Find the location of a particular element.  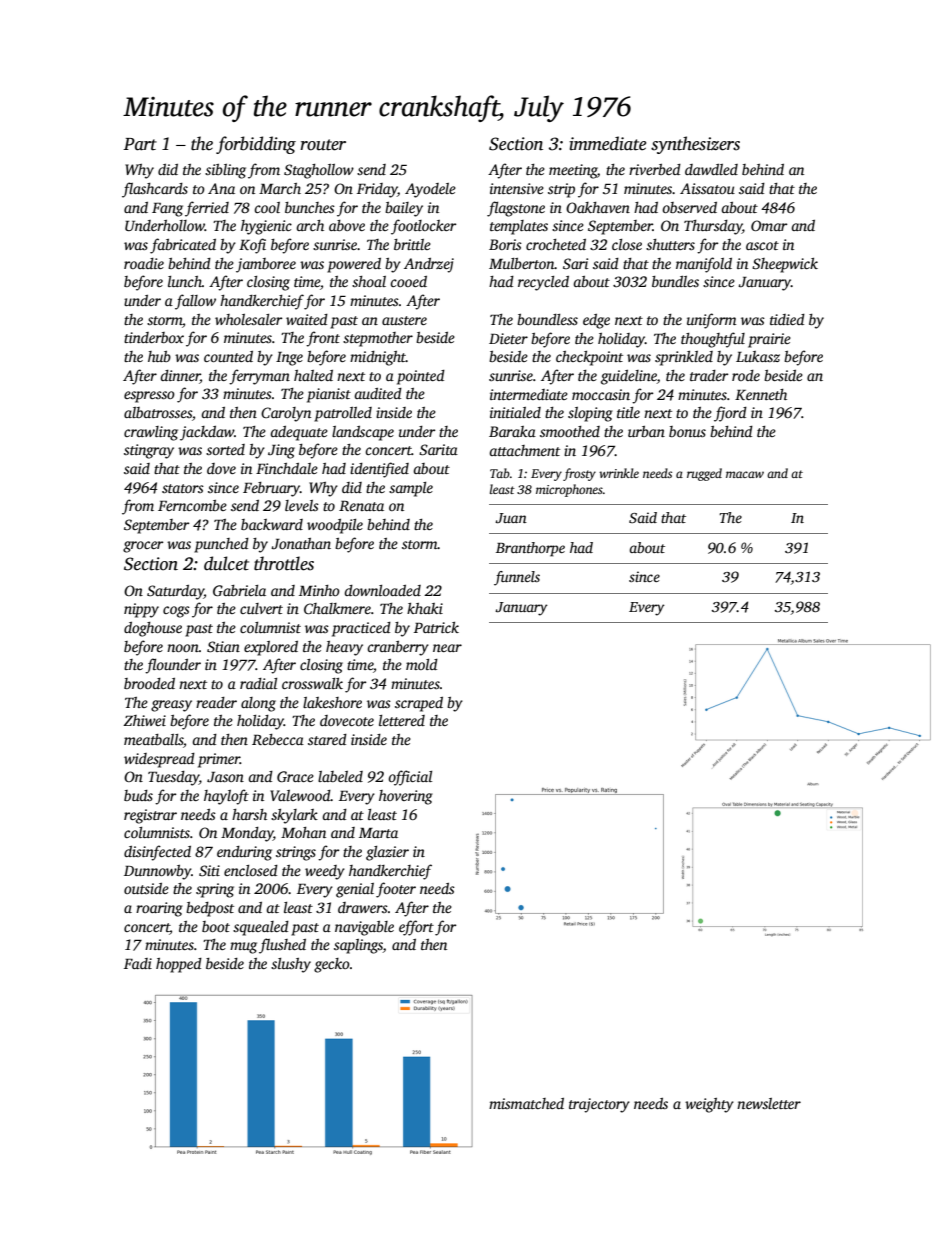

saplings is located at coordinates (358, 946).
